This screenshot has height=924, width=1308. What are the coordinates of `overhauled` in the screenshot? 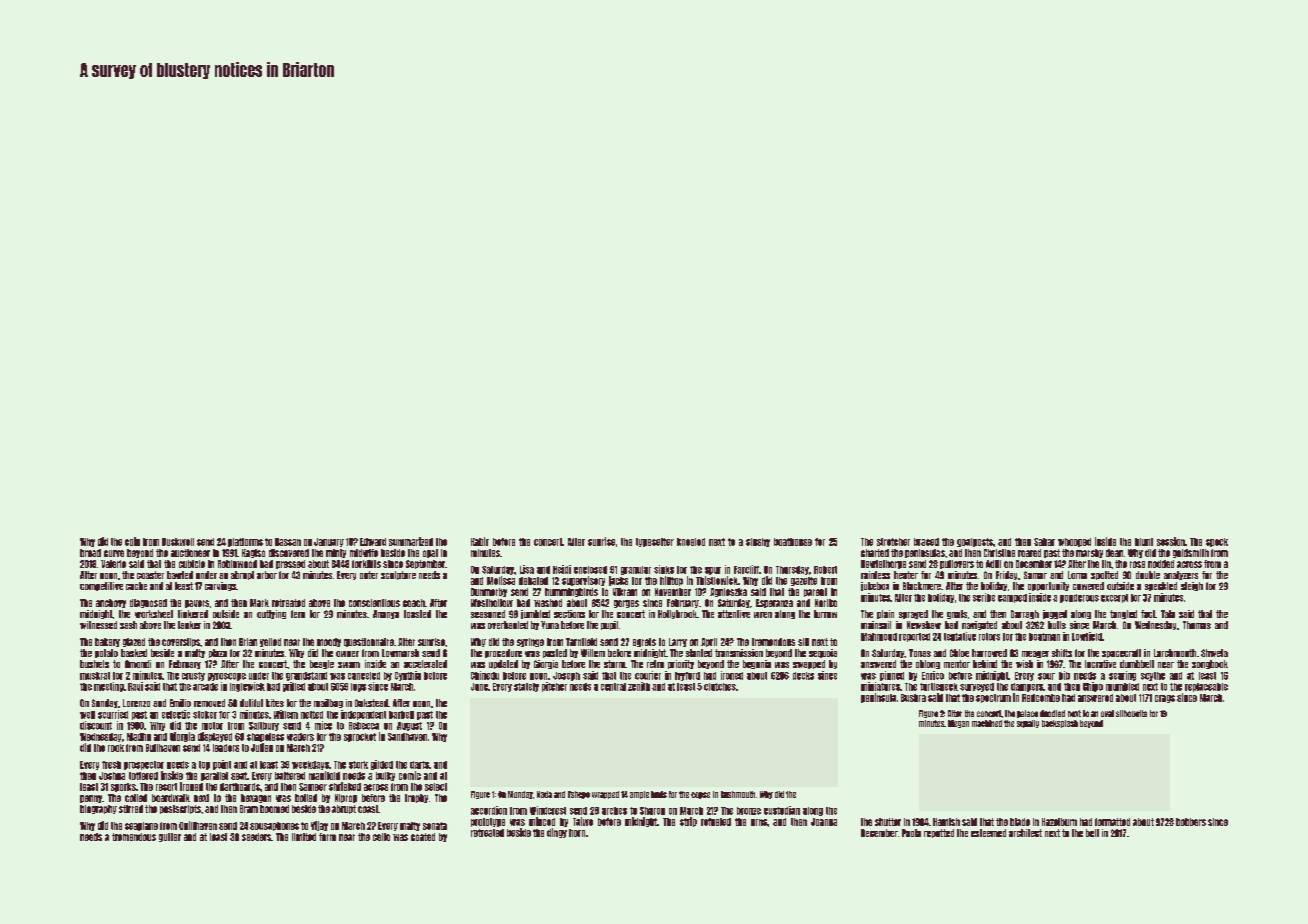 It's located at (508, 625).
